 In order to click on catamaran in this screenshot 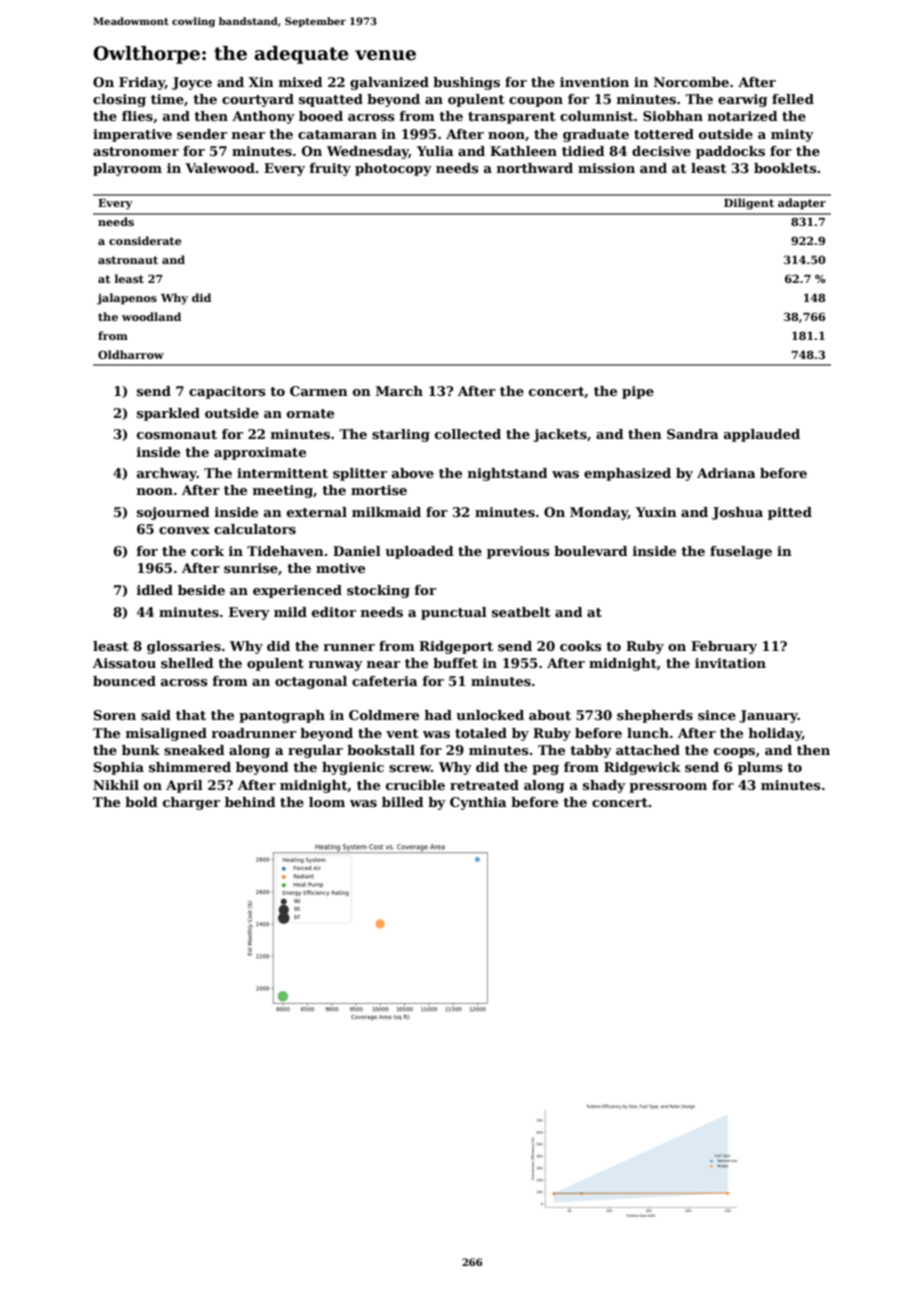, I will do `click(337, 134)`.
